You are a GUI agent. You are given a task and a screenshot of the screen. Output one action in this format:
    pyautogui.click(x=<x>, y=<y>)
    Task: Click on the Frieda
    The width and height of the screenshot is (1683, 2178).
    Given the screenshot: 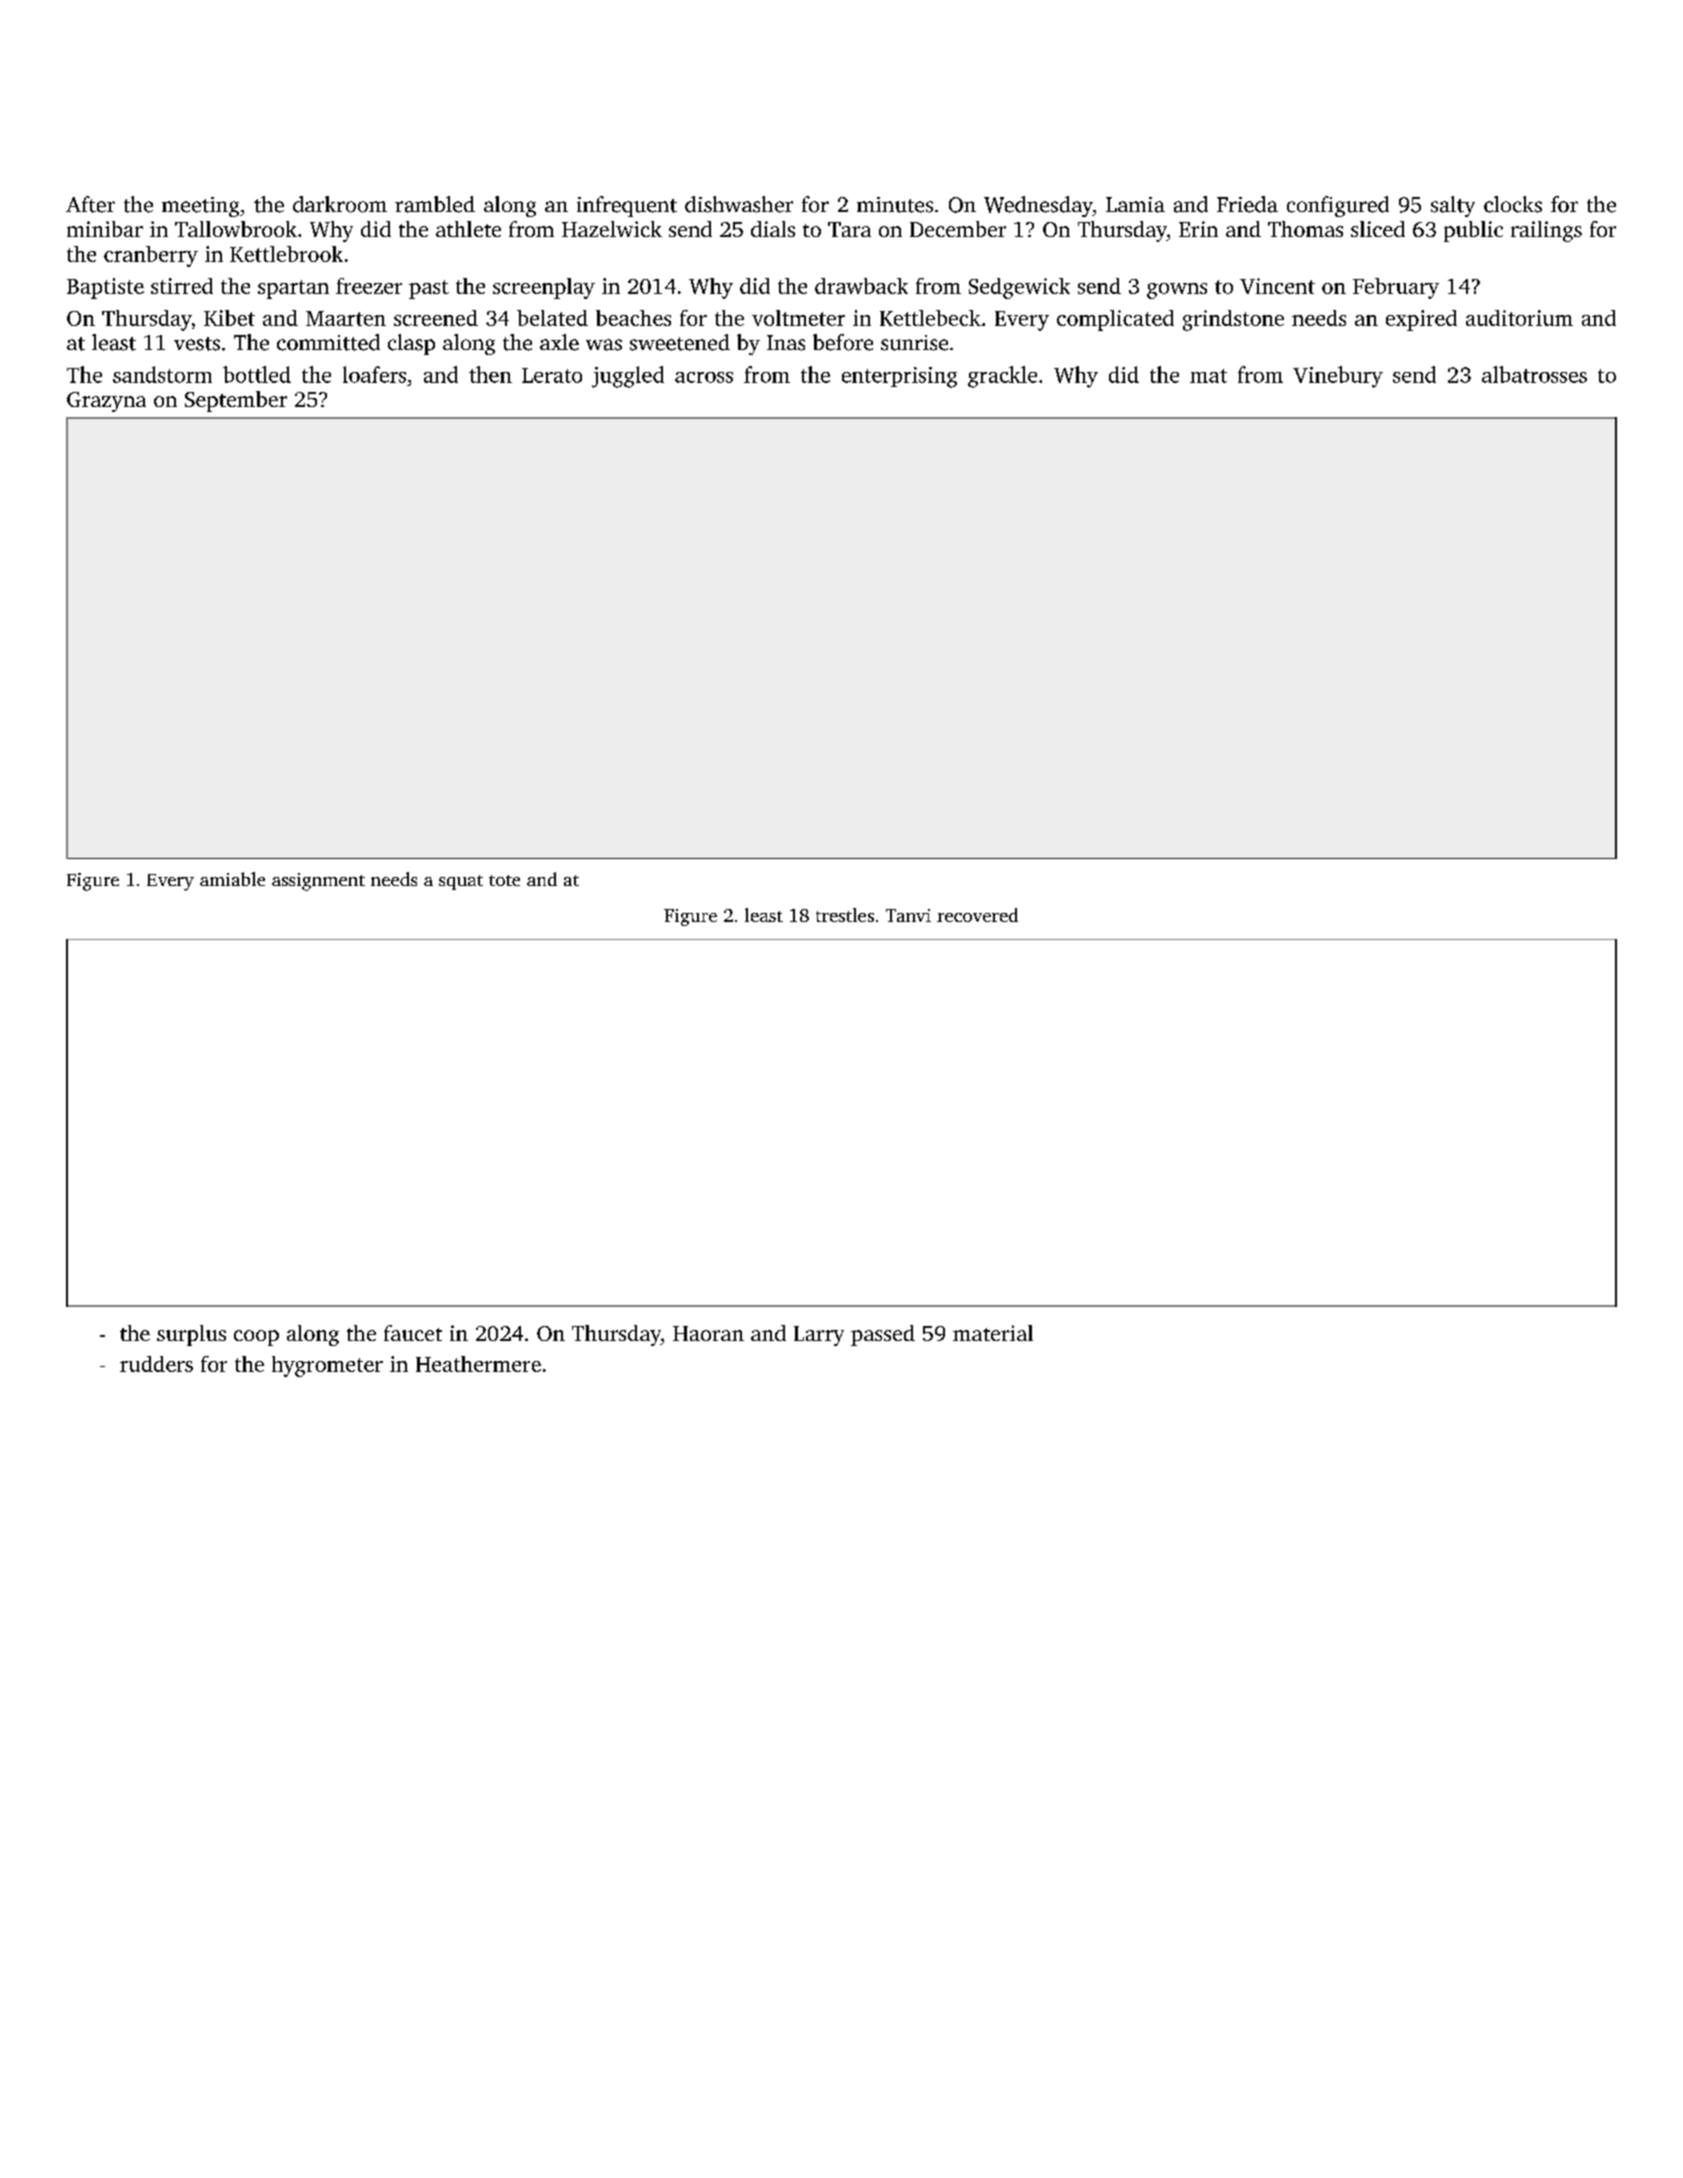 What is the action you would take?
    pyautogui.click(x=1247, y=204)
